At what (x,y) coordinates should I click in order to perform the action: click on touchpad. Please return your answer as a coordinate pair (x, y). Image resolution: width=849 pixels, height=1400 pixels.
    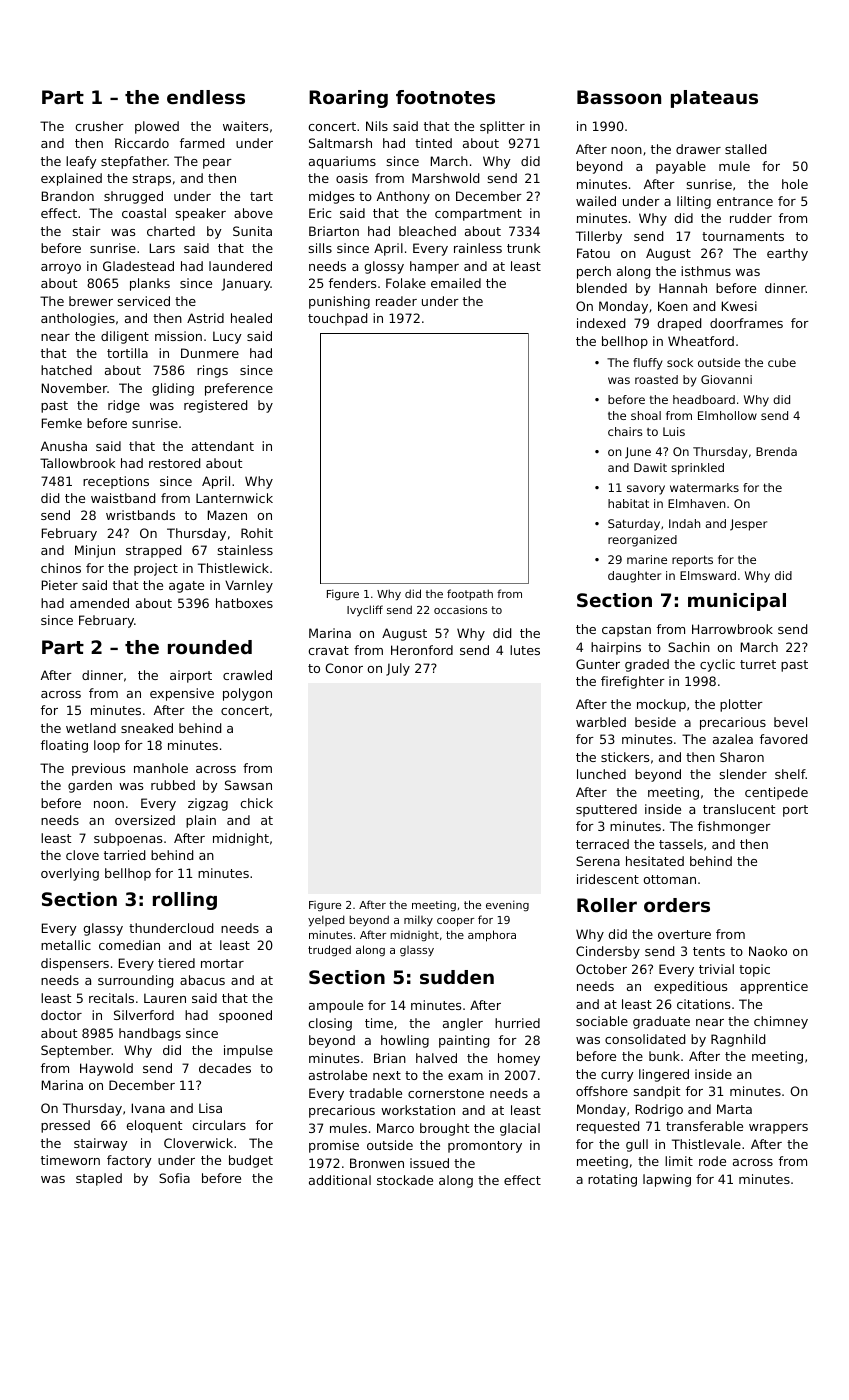
    Looking at the image, I should click on (337, 319).
